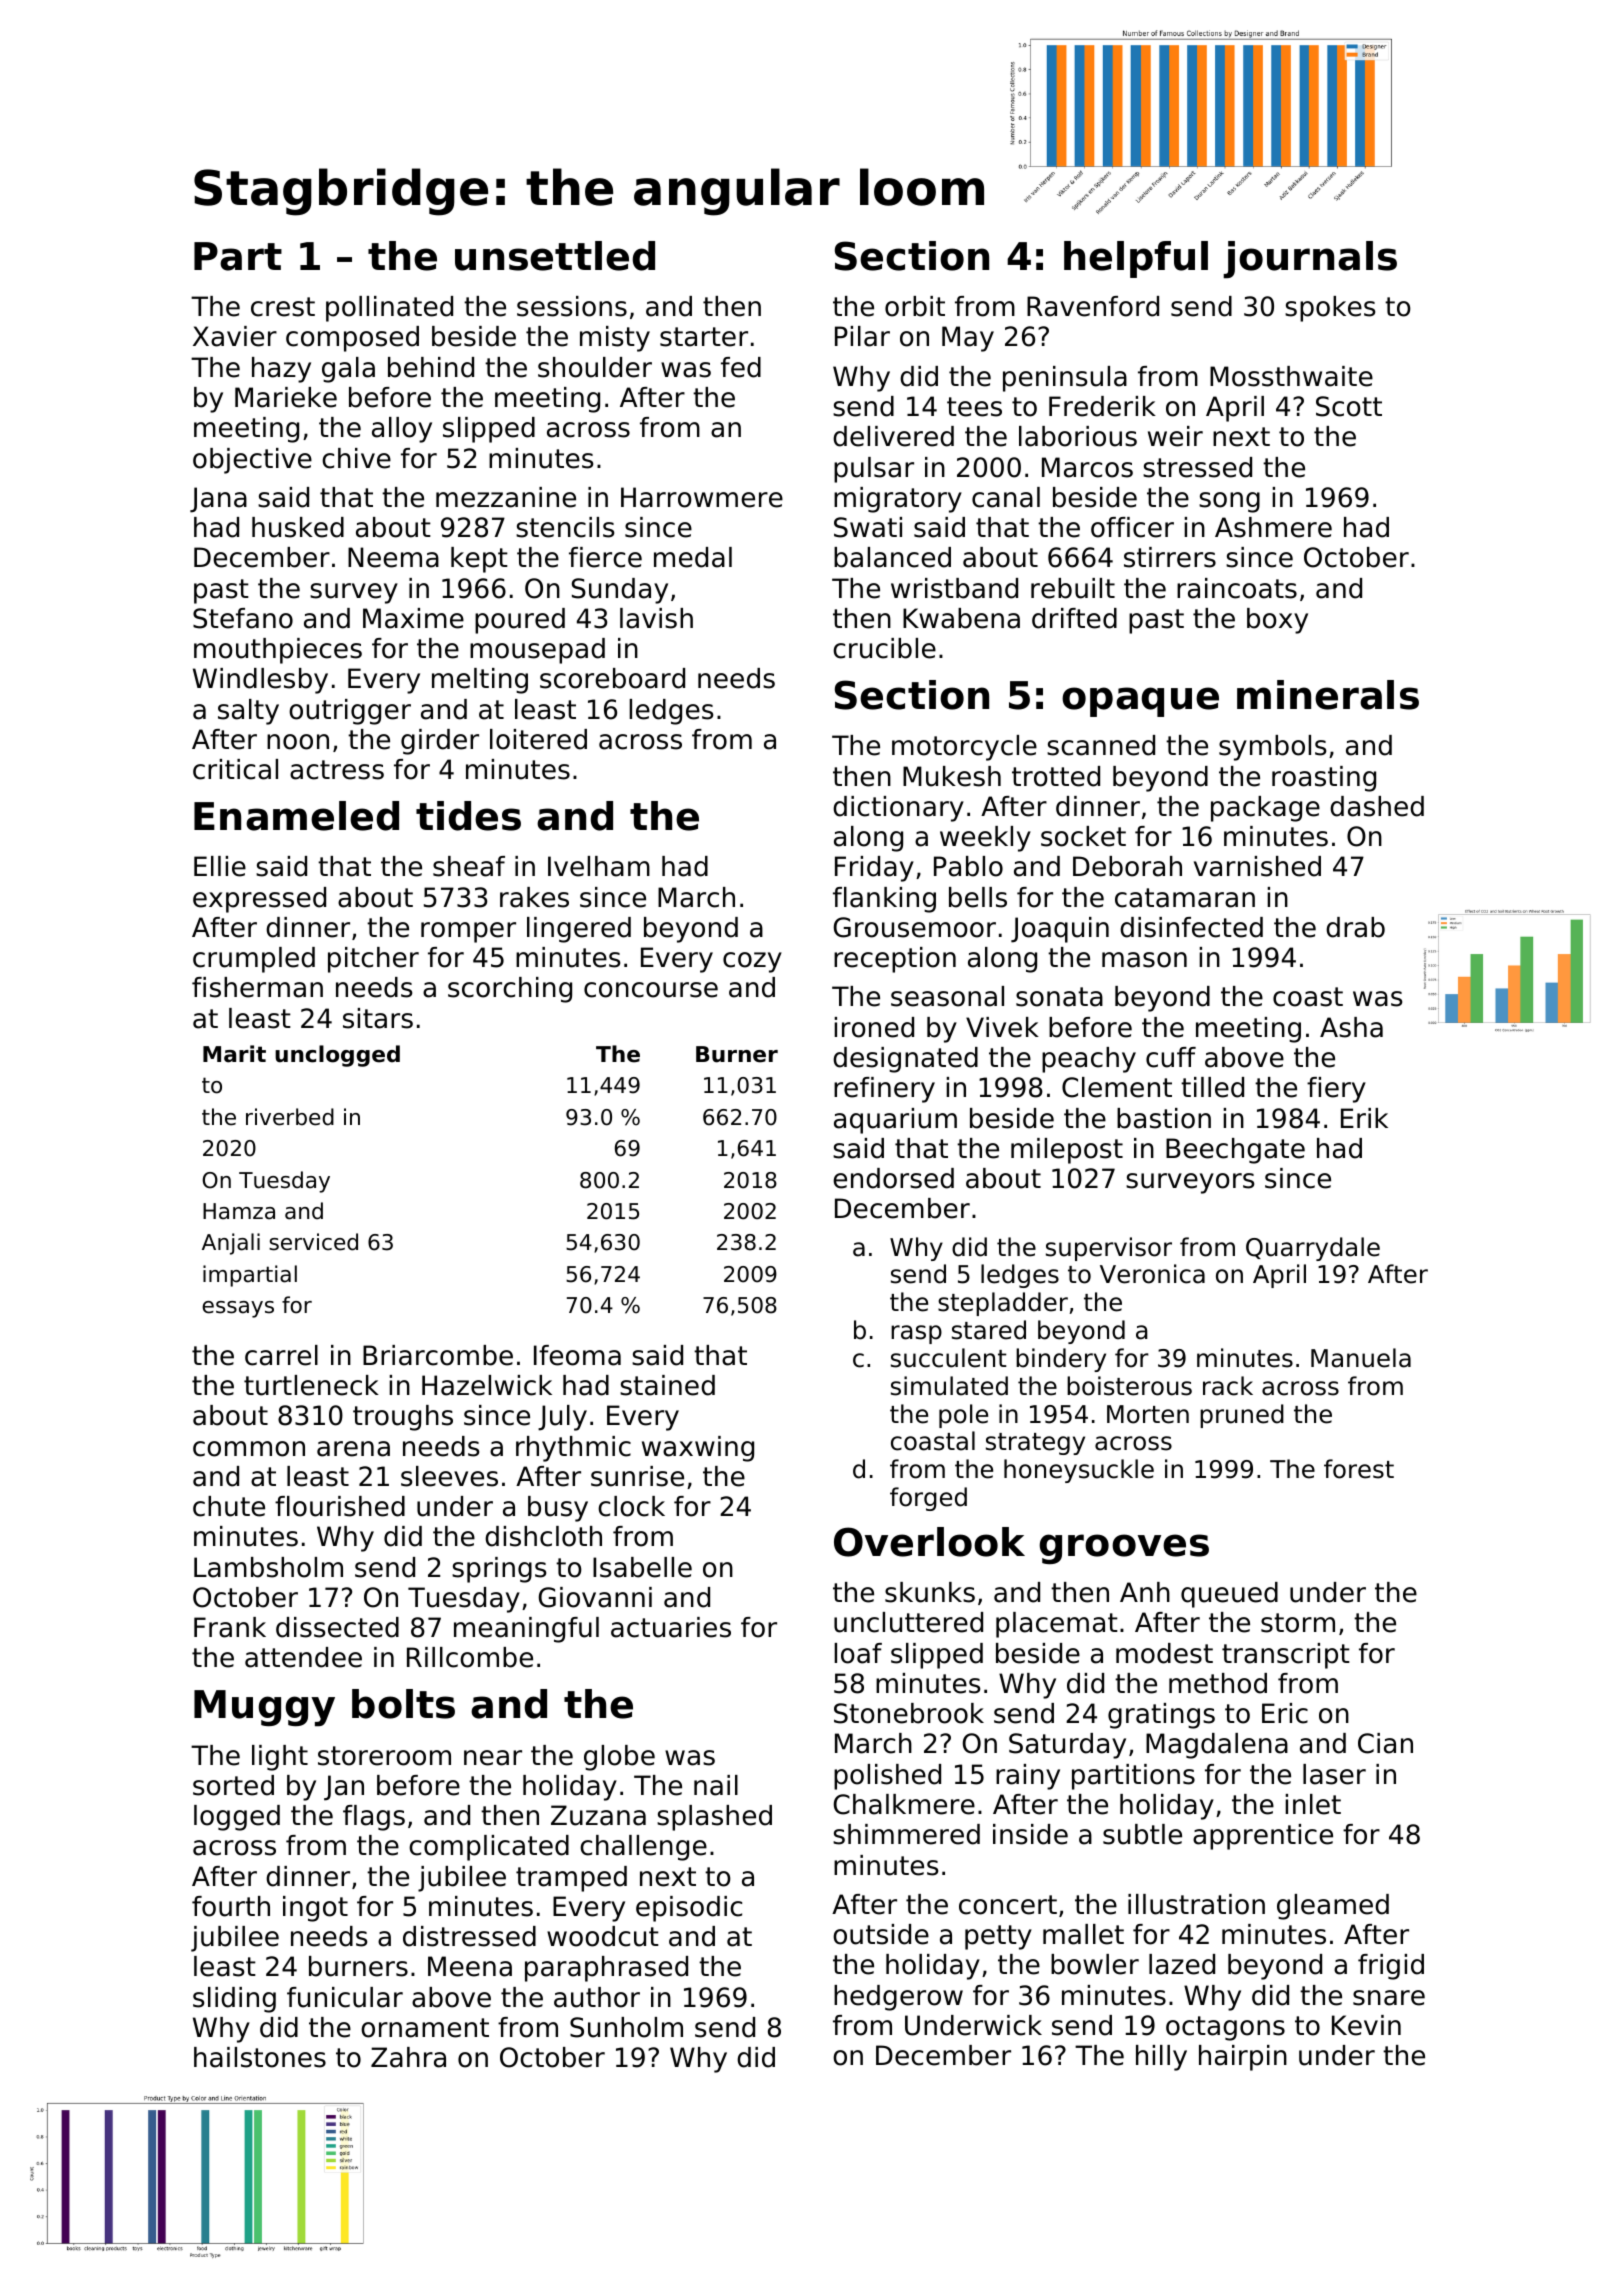 The height and width of the screenshot is (2292, 1620). Describe the element at coordinates (260, 2057) in the screenshot. I see `hailstones` at that location.
